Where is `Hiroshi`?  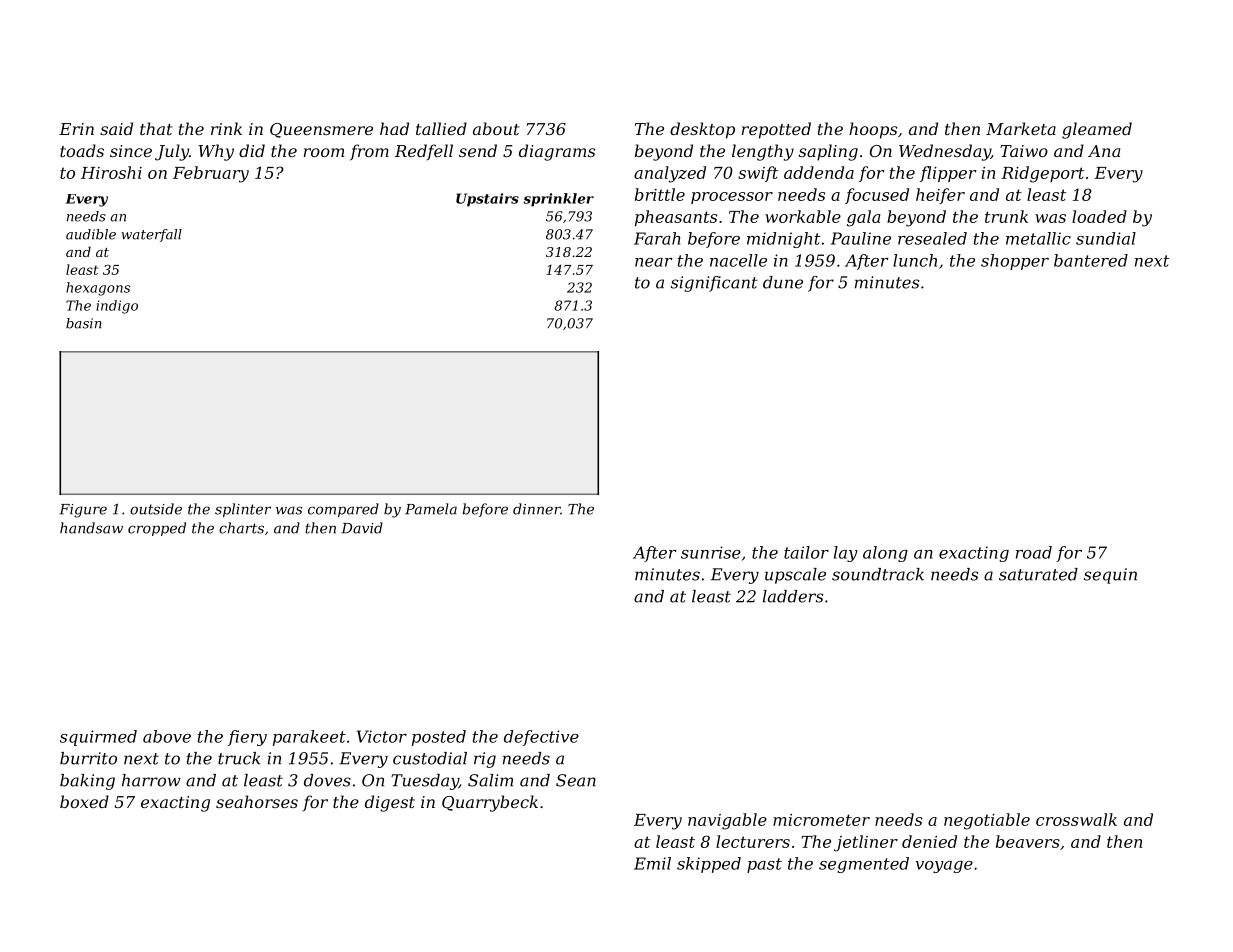 Hiroshi is located at coordinates (111, 172).
